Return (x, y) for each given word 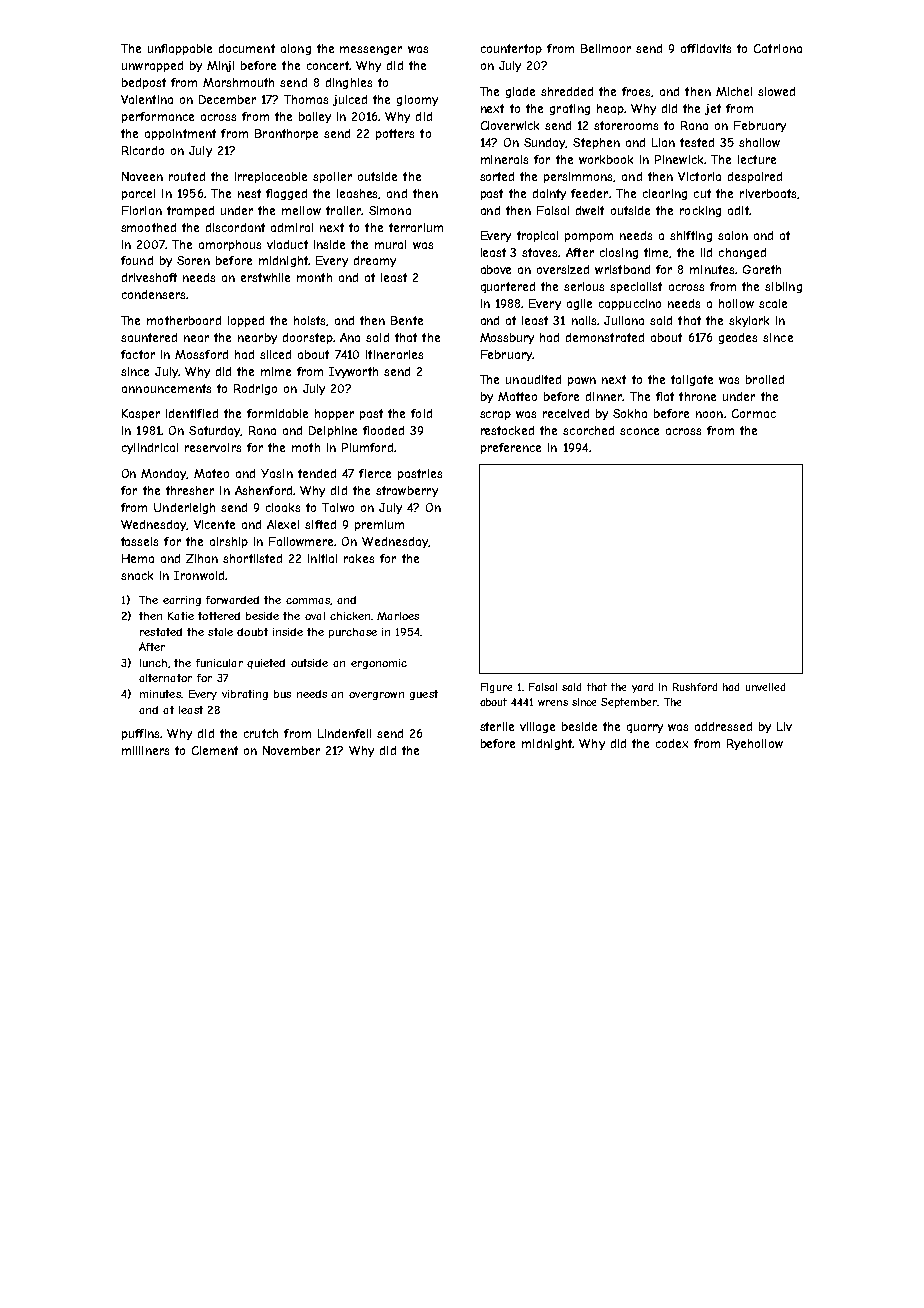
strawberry (407, 491)
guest (424, 695)
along (296, 49)
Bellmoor (606, 48)
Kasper (141, 414)
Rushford (695, 687)
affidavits (706, 48)
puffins (140, 734)
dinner (604, 396)
